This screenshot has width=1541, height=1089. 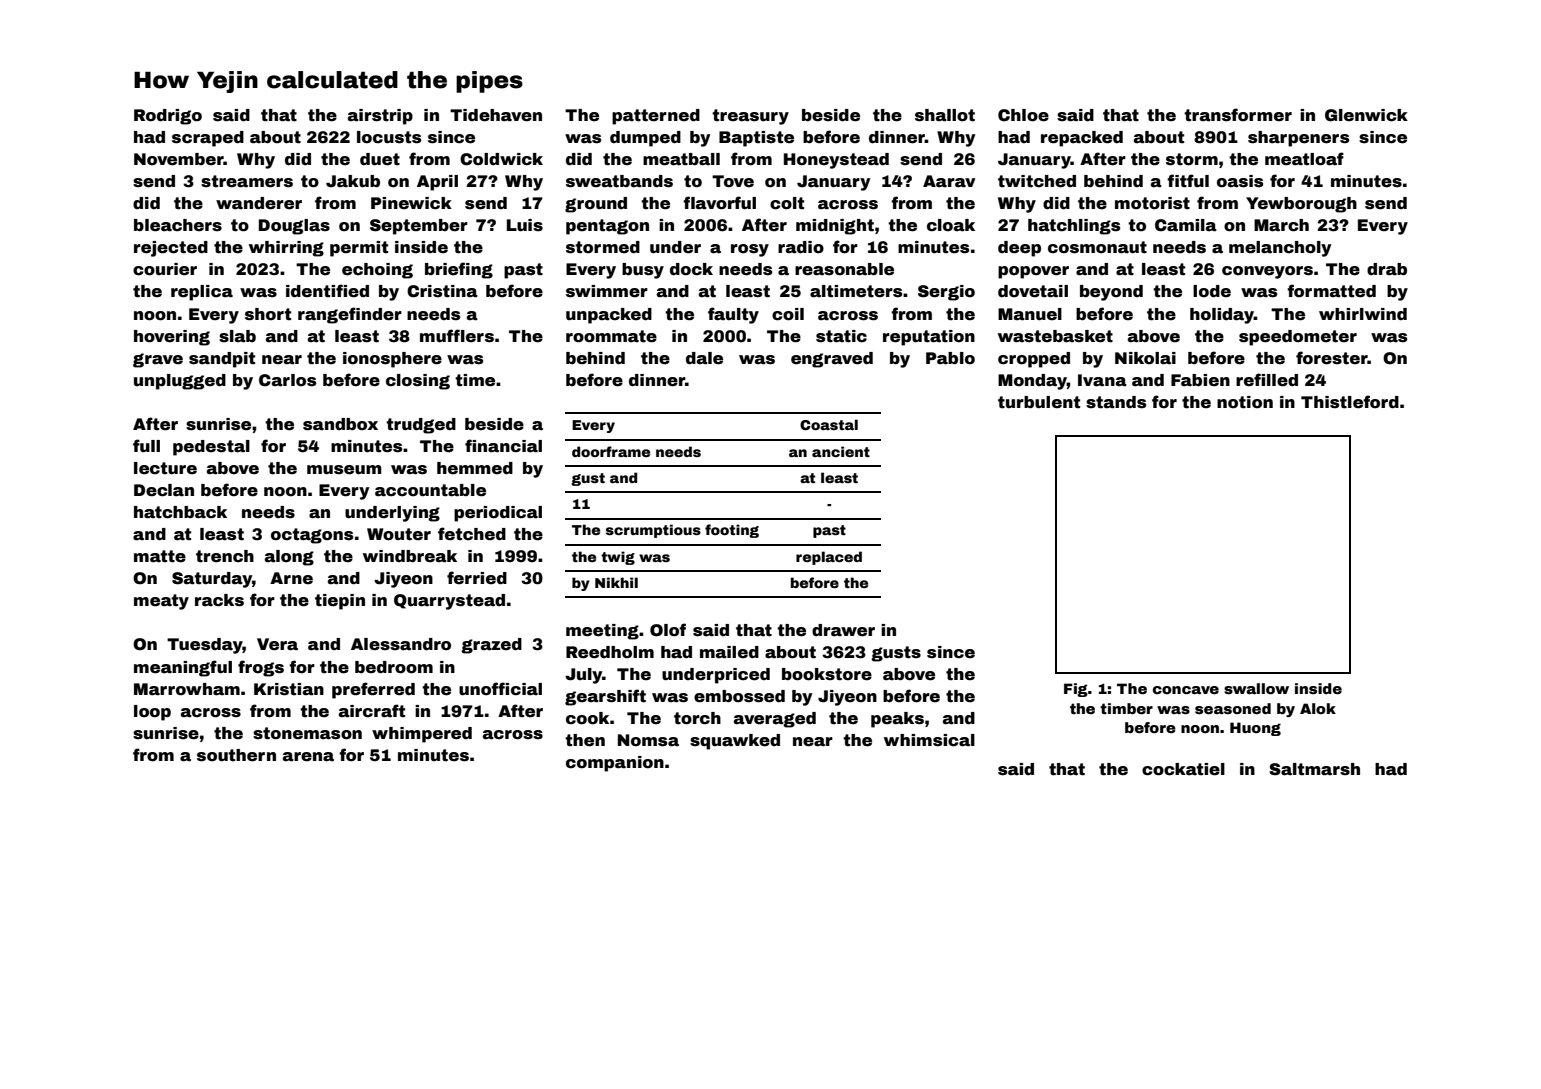 I want to click on Thistleford, so click(x=1350, y=402).
